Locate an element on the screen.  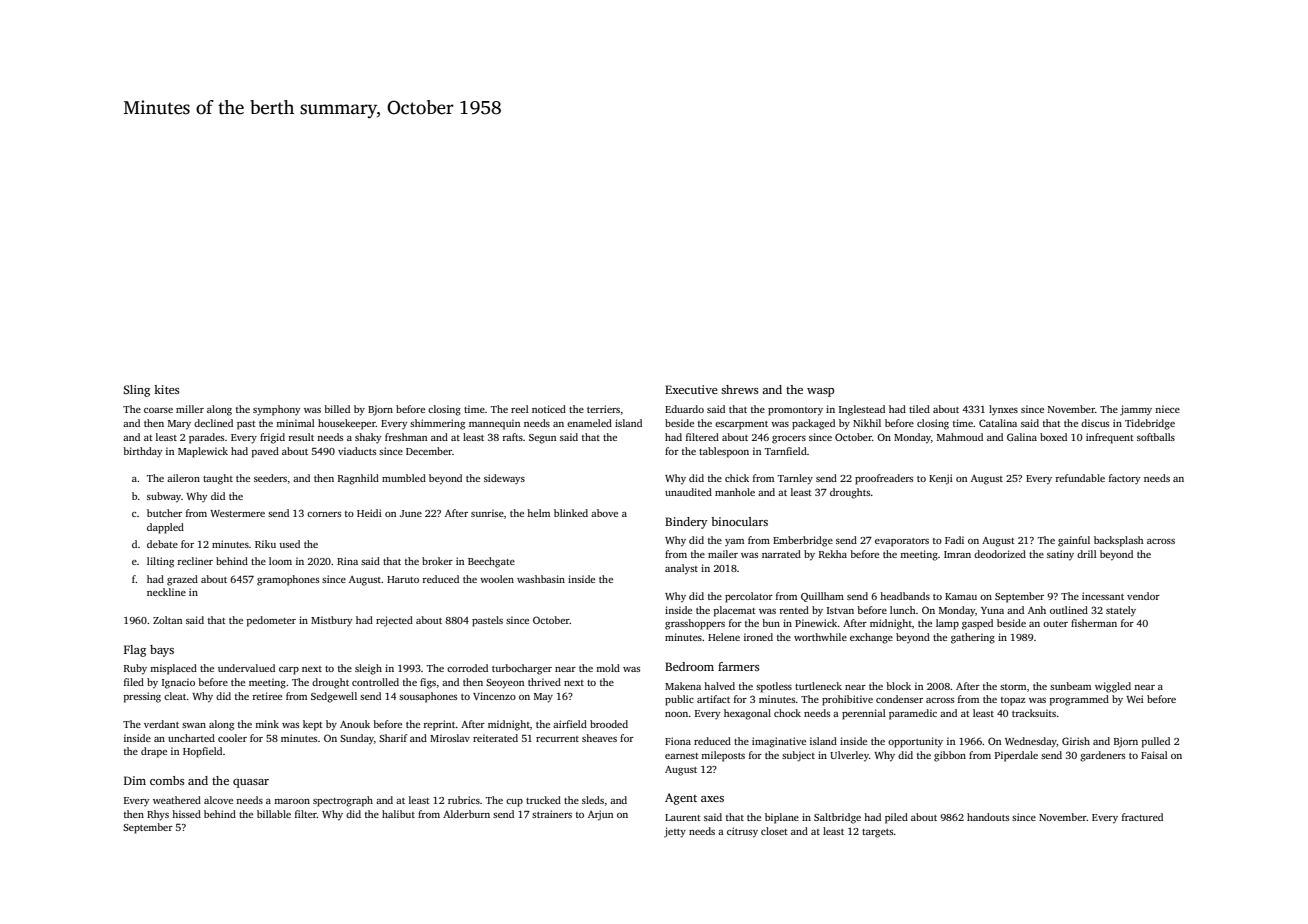
binoculars is located at coordinates (739, 521).
